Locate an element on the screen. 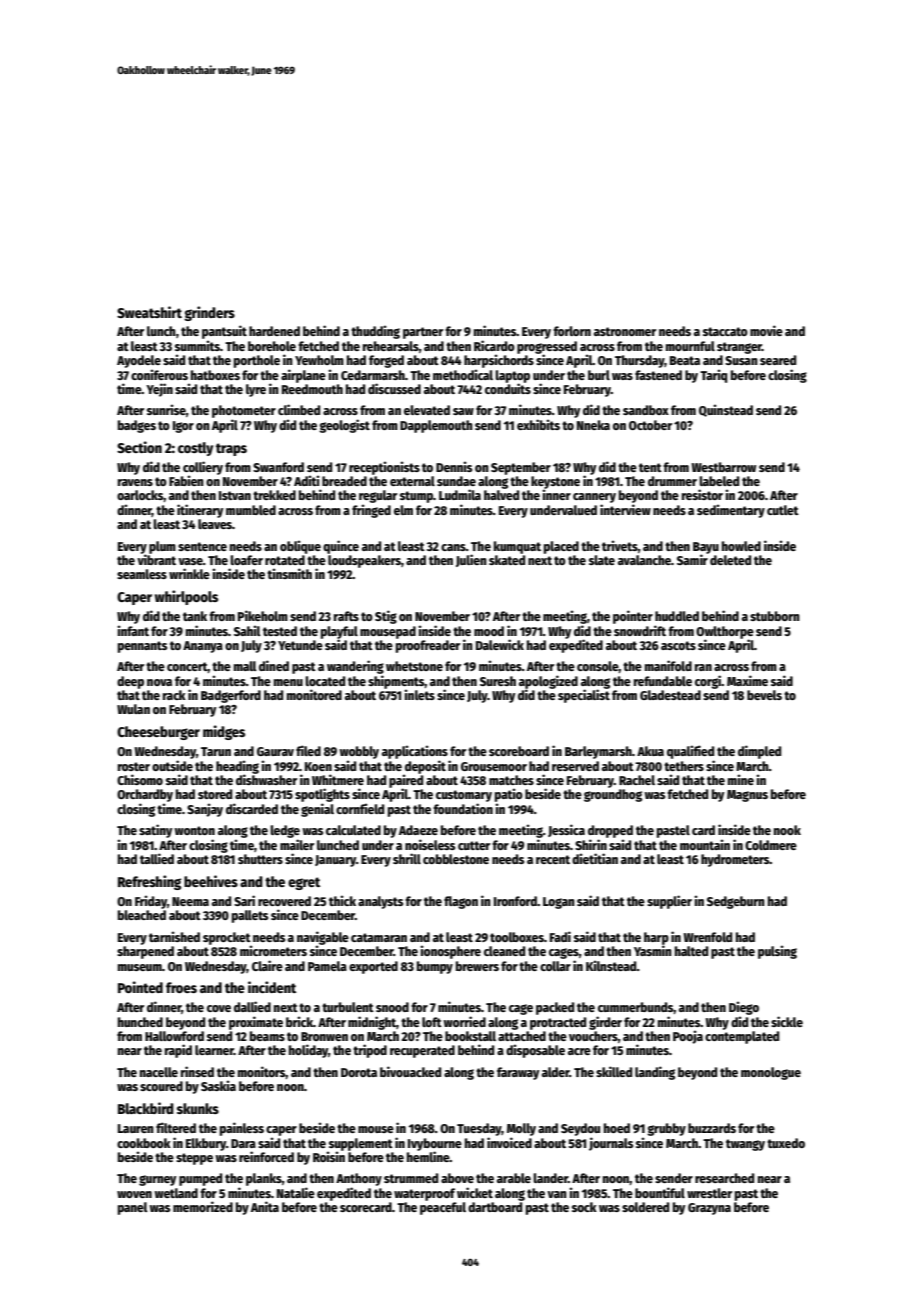 This screenshot has width=924, height=1308. Yasmin is located at coordinates (653, 950).
